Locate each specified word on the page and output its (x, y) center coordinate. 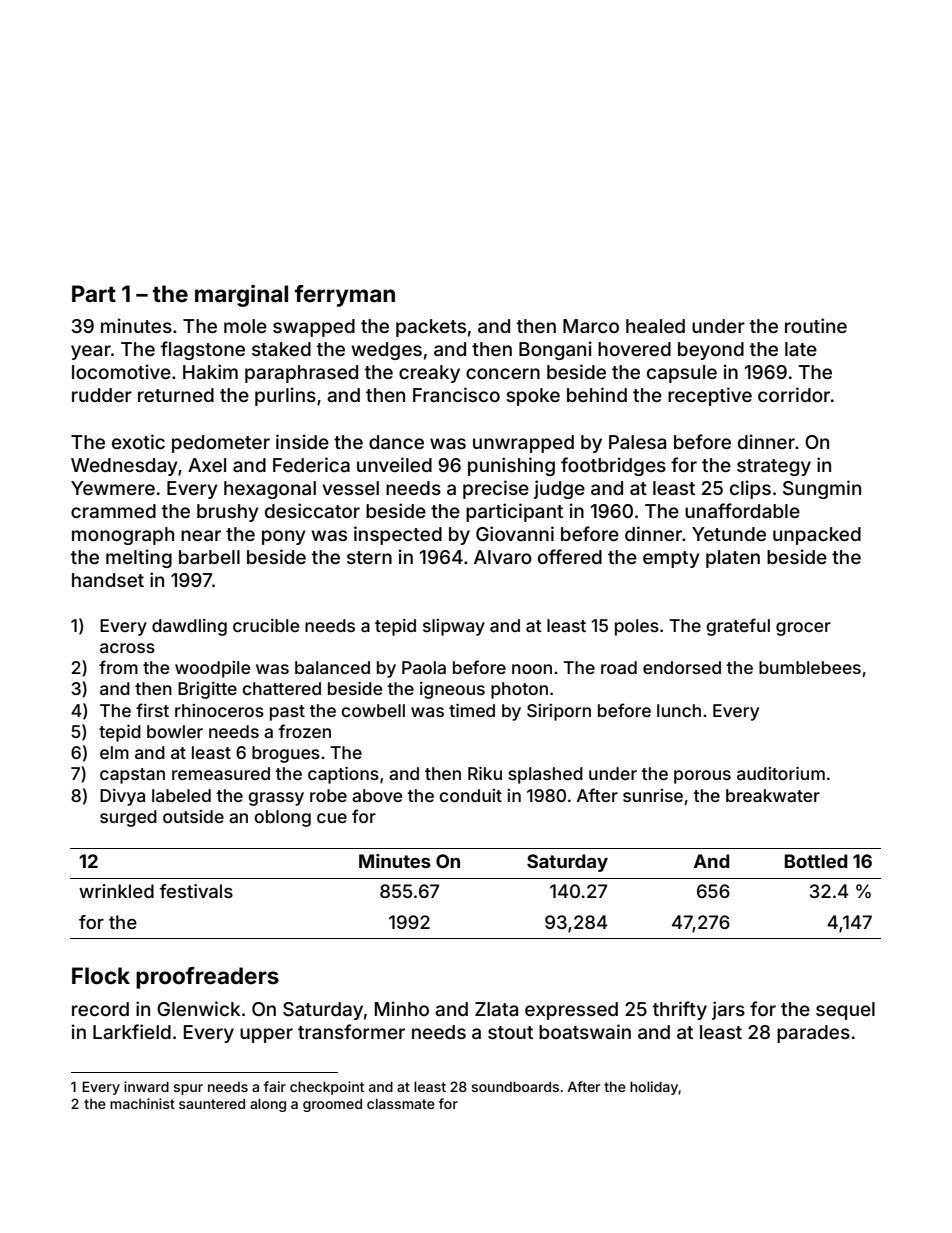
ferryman (345, 296)
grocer (803, 629)
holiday (654, 1088)
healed (655, 326)
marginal (241, 296)
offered (570, 556)
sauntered (212, 1103)
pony (284, 537)
